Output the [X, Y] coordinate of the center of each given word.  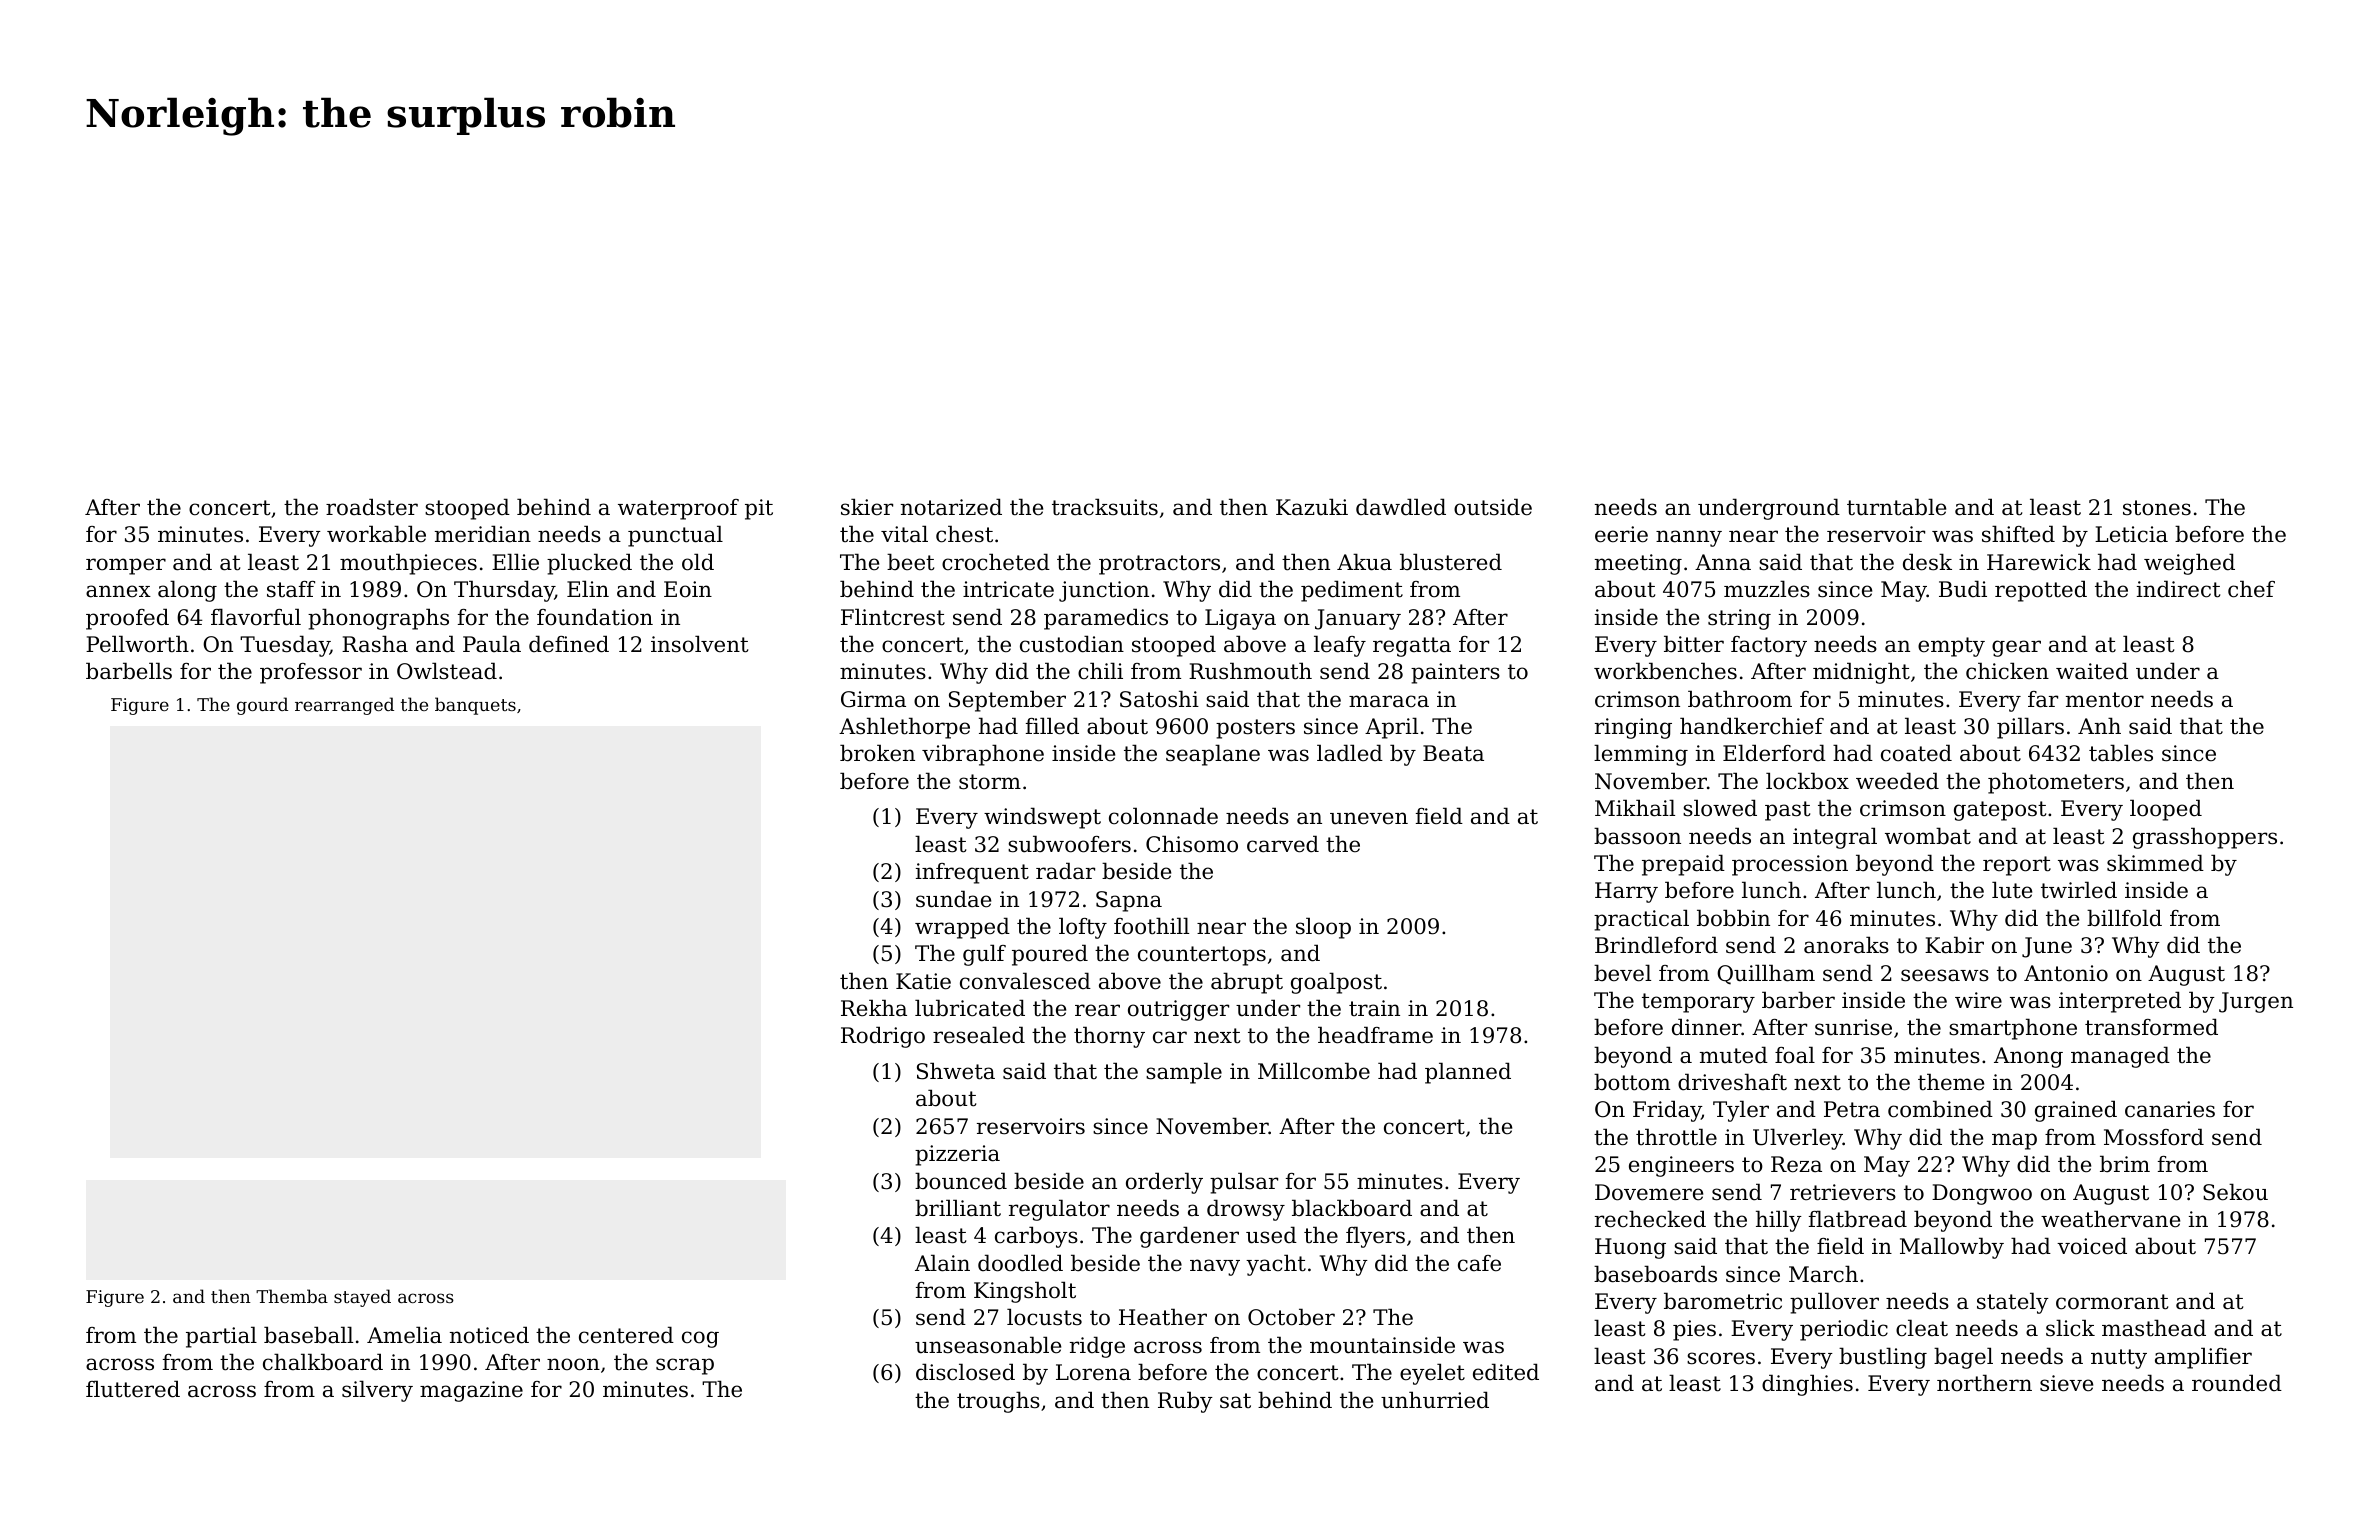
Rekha [874, 1008]
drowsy [1246, 1210]
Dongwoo [1982, 1194]
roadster [372, 507]
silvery [377, 1391]
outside [1493, 507]
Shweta [956, 1071]
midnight [1861, 673]
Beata [1453, 753]
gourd [262, 706]
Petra [1852, 1109]
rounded [2237, 1383]
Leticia [2131, 534]
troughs [998, 1402]
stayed [362, 1298]
